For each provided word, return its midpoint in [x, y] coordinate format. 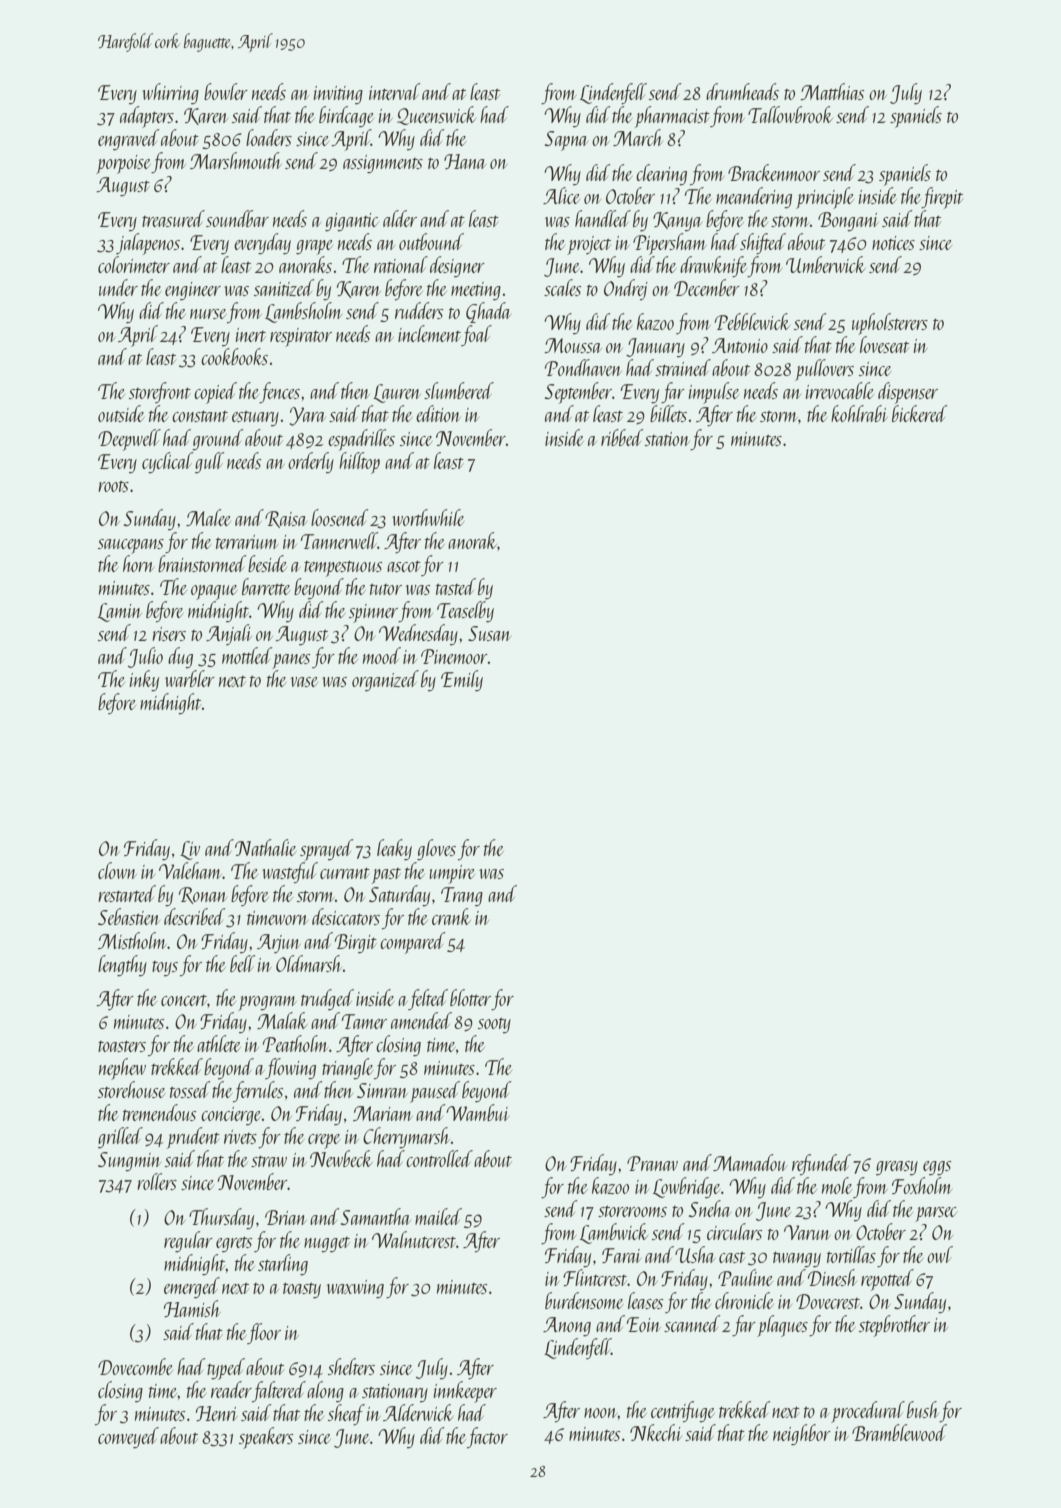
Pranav [652, 1163]
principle [824, 198]
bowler [226, 91]
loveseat [884, 344]
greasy [897, 1168]
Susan [489, 633]
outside [121, 413]
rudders [419, 310]
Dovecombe [135, 1366]
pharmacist [672, 117]
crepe [324, 1141]
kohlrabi [859, 413]
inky [144, 680]
